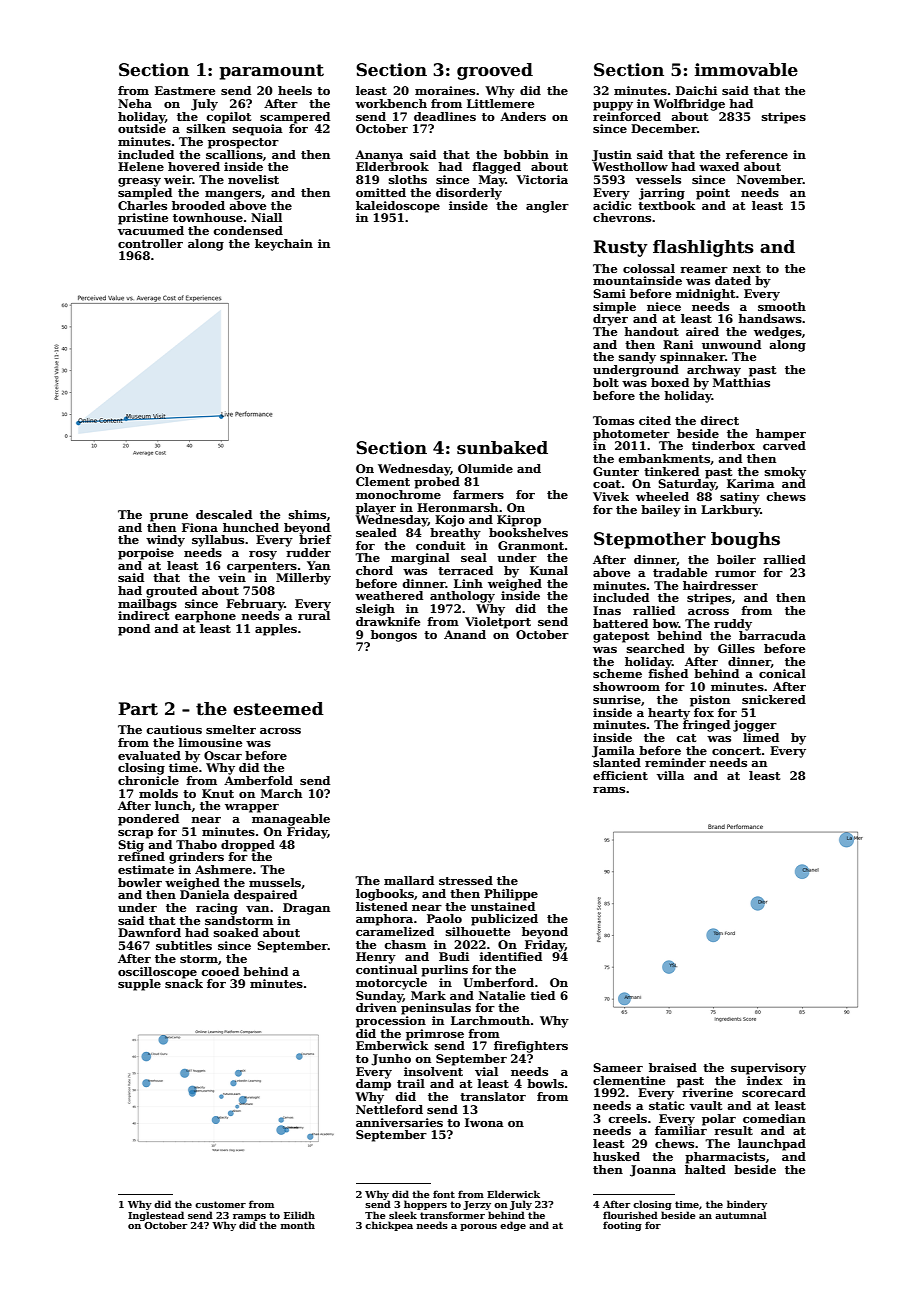 The width and height of the screenshot is (924, 1308). I want to click on copilot, so click(229, 118).
